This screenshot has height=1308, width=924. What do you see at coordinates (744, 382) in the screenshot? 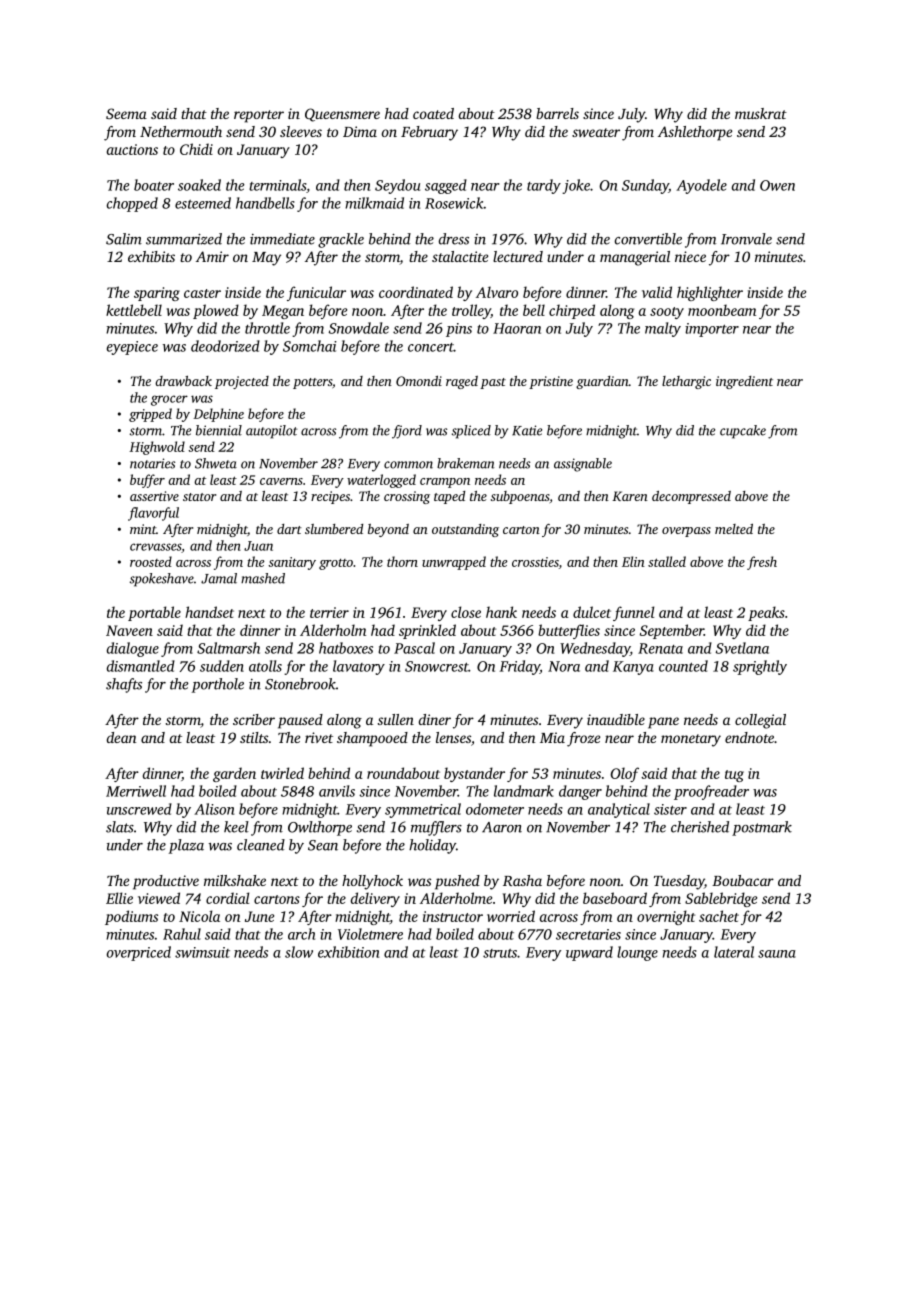
I see `ingredient` at bounding box center [744, 382].
